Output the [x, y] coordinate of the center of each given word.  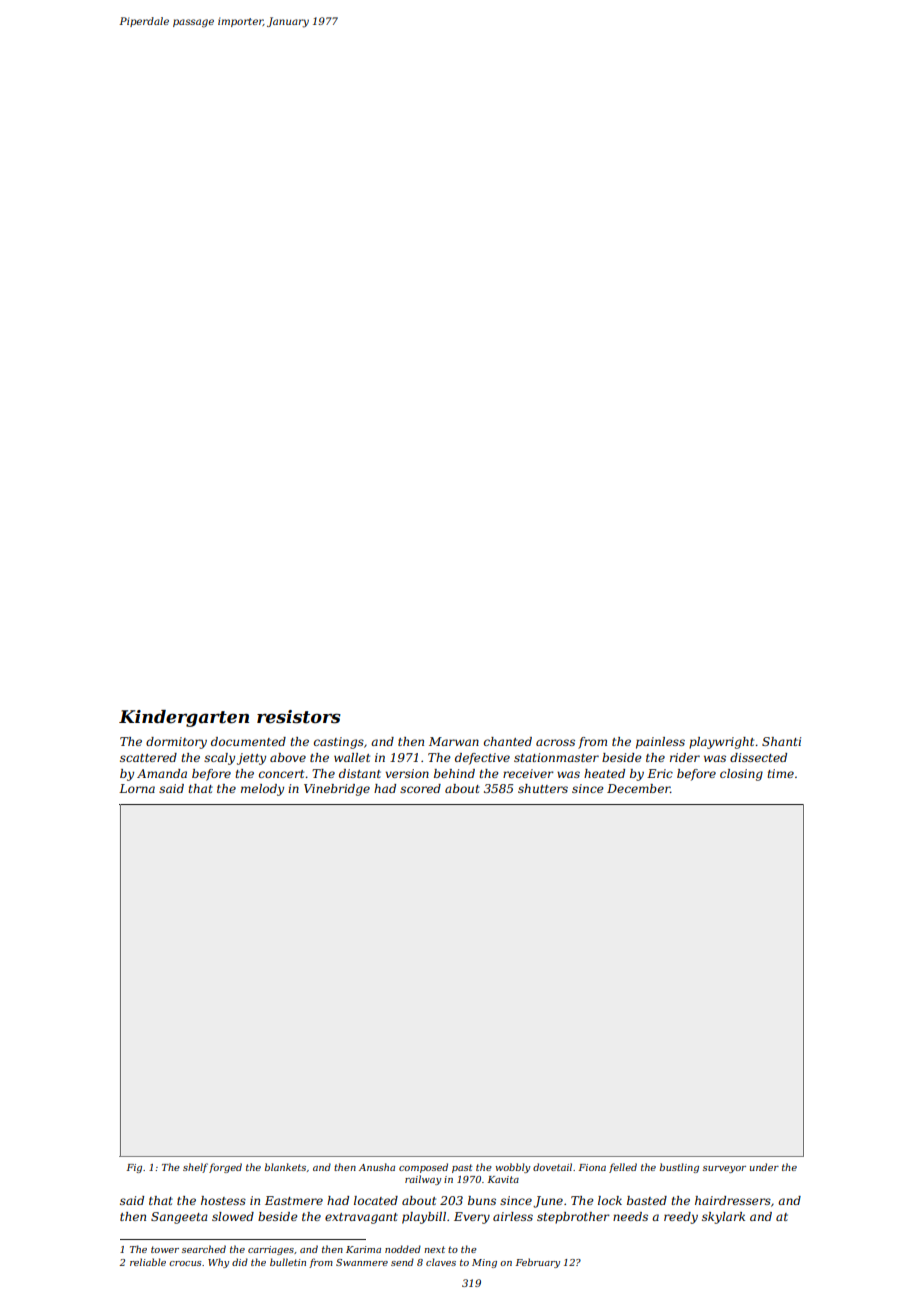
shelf [195, 1168]
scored [420, 788]
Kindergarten [184, 718]
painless [660, 743]
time [780, 773]
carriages [271, 1250]
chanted [508, 741]
